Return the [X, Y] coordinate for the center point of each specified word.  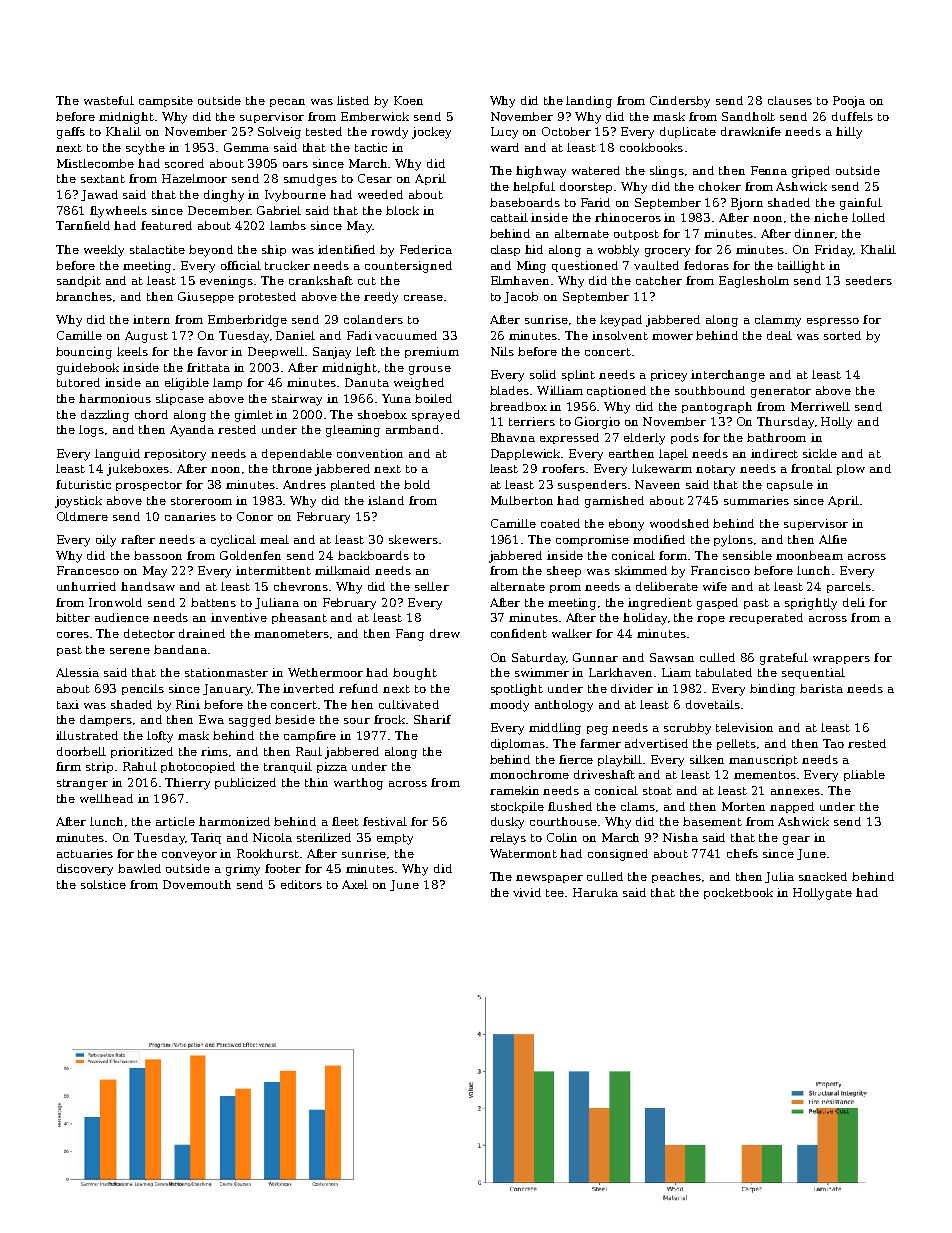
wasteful [109, 100]
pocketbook [738, 893]
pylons [733, 541]
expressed [569, 438]
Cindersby [680, 102]
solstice [103, 884]
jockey [431, 133]
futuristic [83, 484]
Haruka [595, 892]
